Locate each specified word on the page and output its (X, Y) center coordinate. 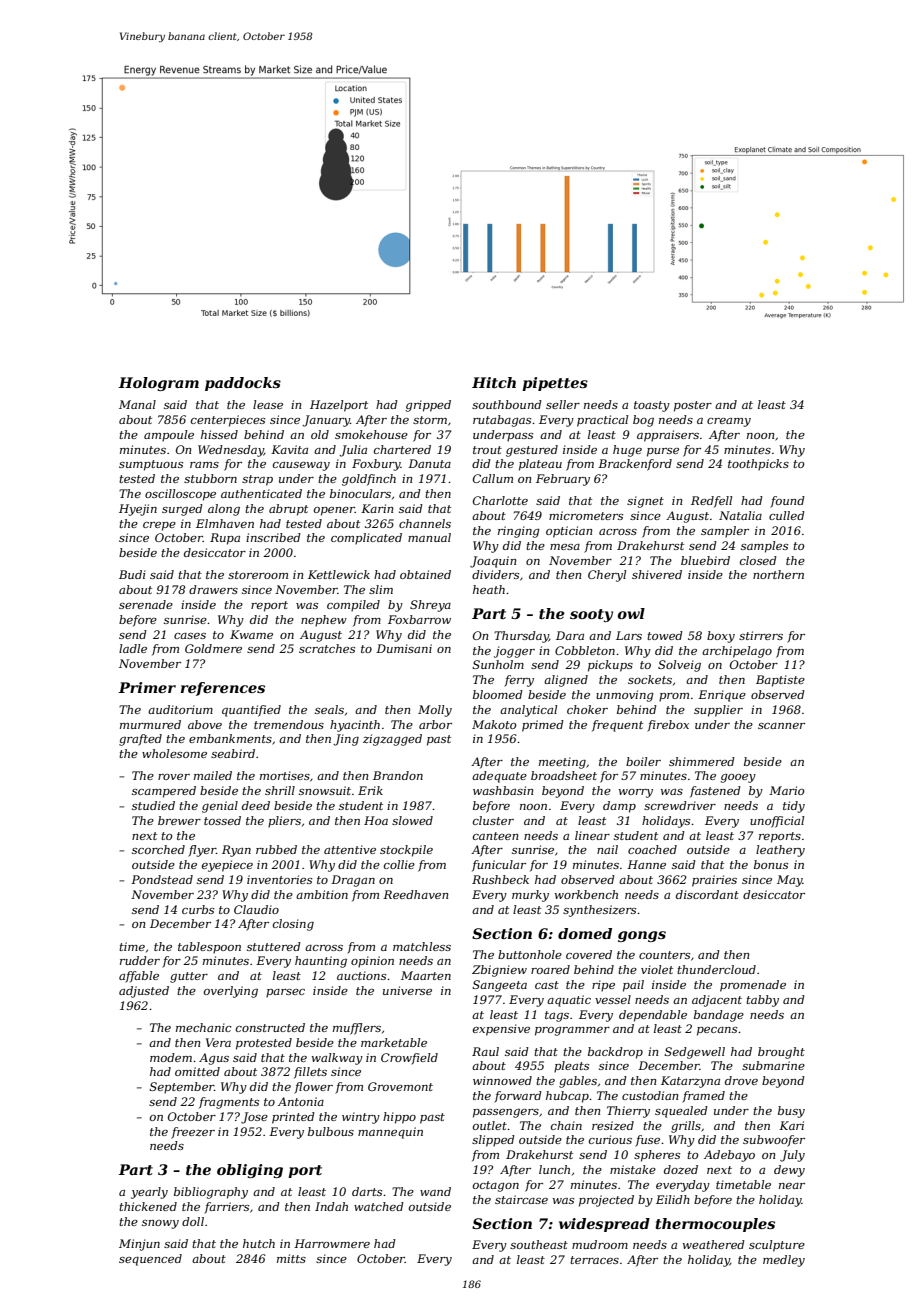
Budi (132, 574)
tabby (762, 1001)
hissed (219, 434)
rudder (140, 960)
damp (619, 807)
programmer (572, 1031)
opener (334, 511)
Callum (493, 478)
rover (174, 777)
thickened (148, 1206)
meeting (562, 763)
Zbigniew (499, 971)
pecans (717, 1031)
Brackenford (635, 465)
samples (764, 547)
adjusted (144, 992)
